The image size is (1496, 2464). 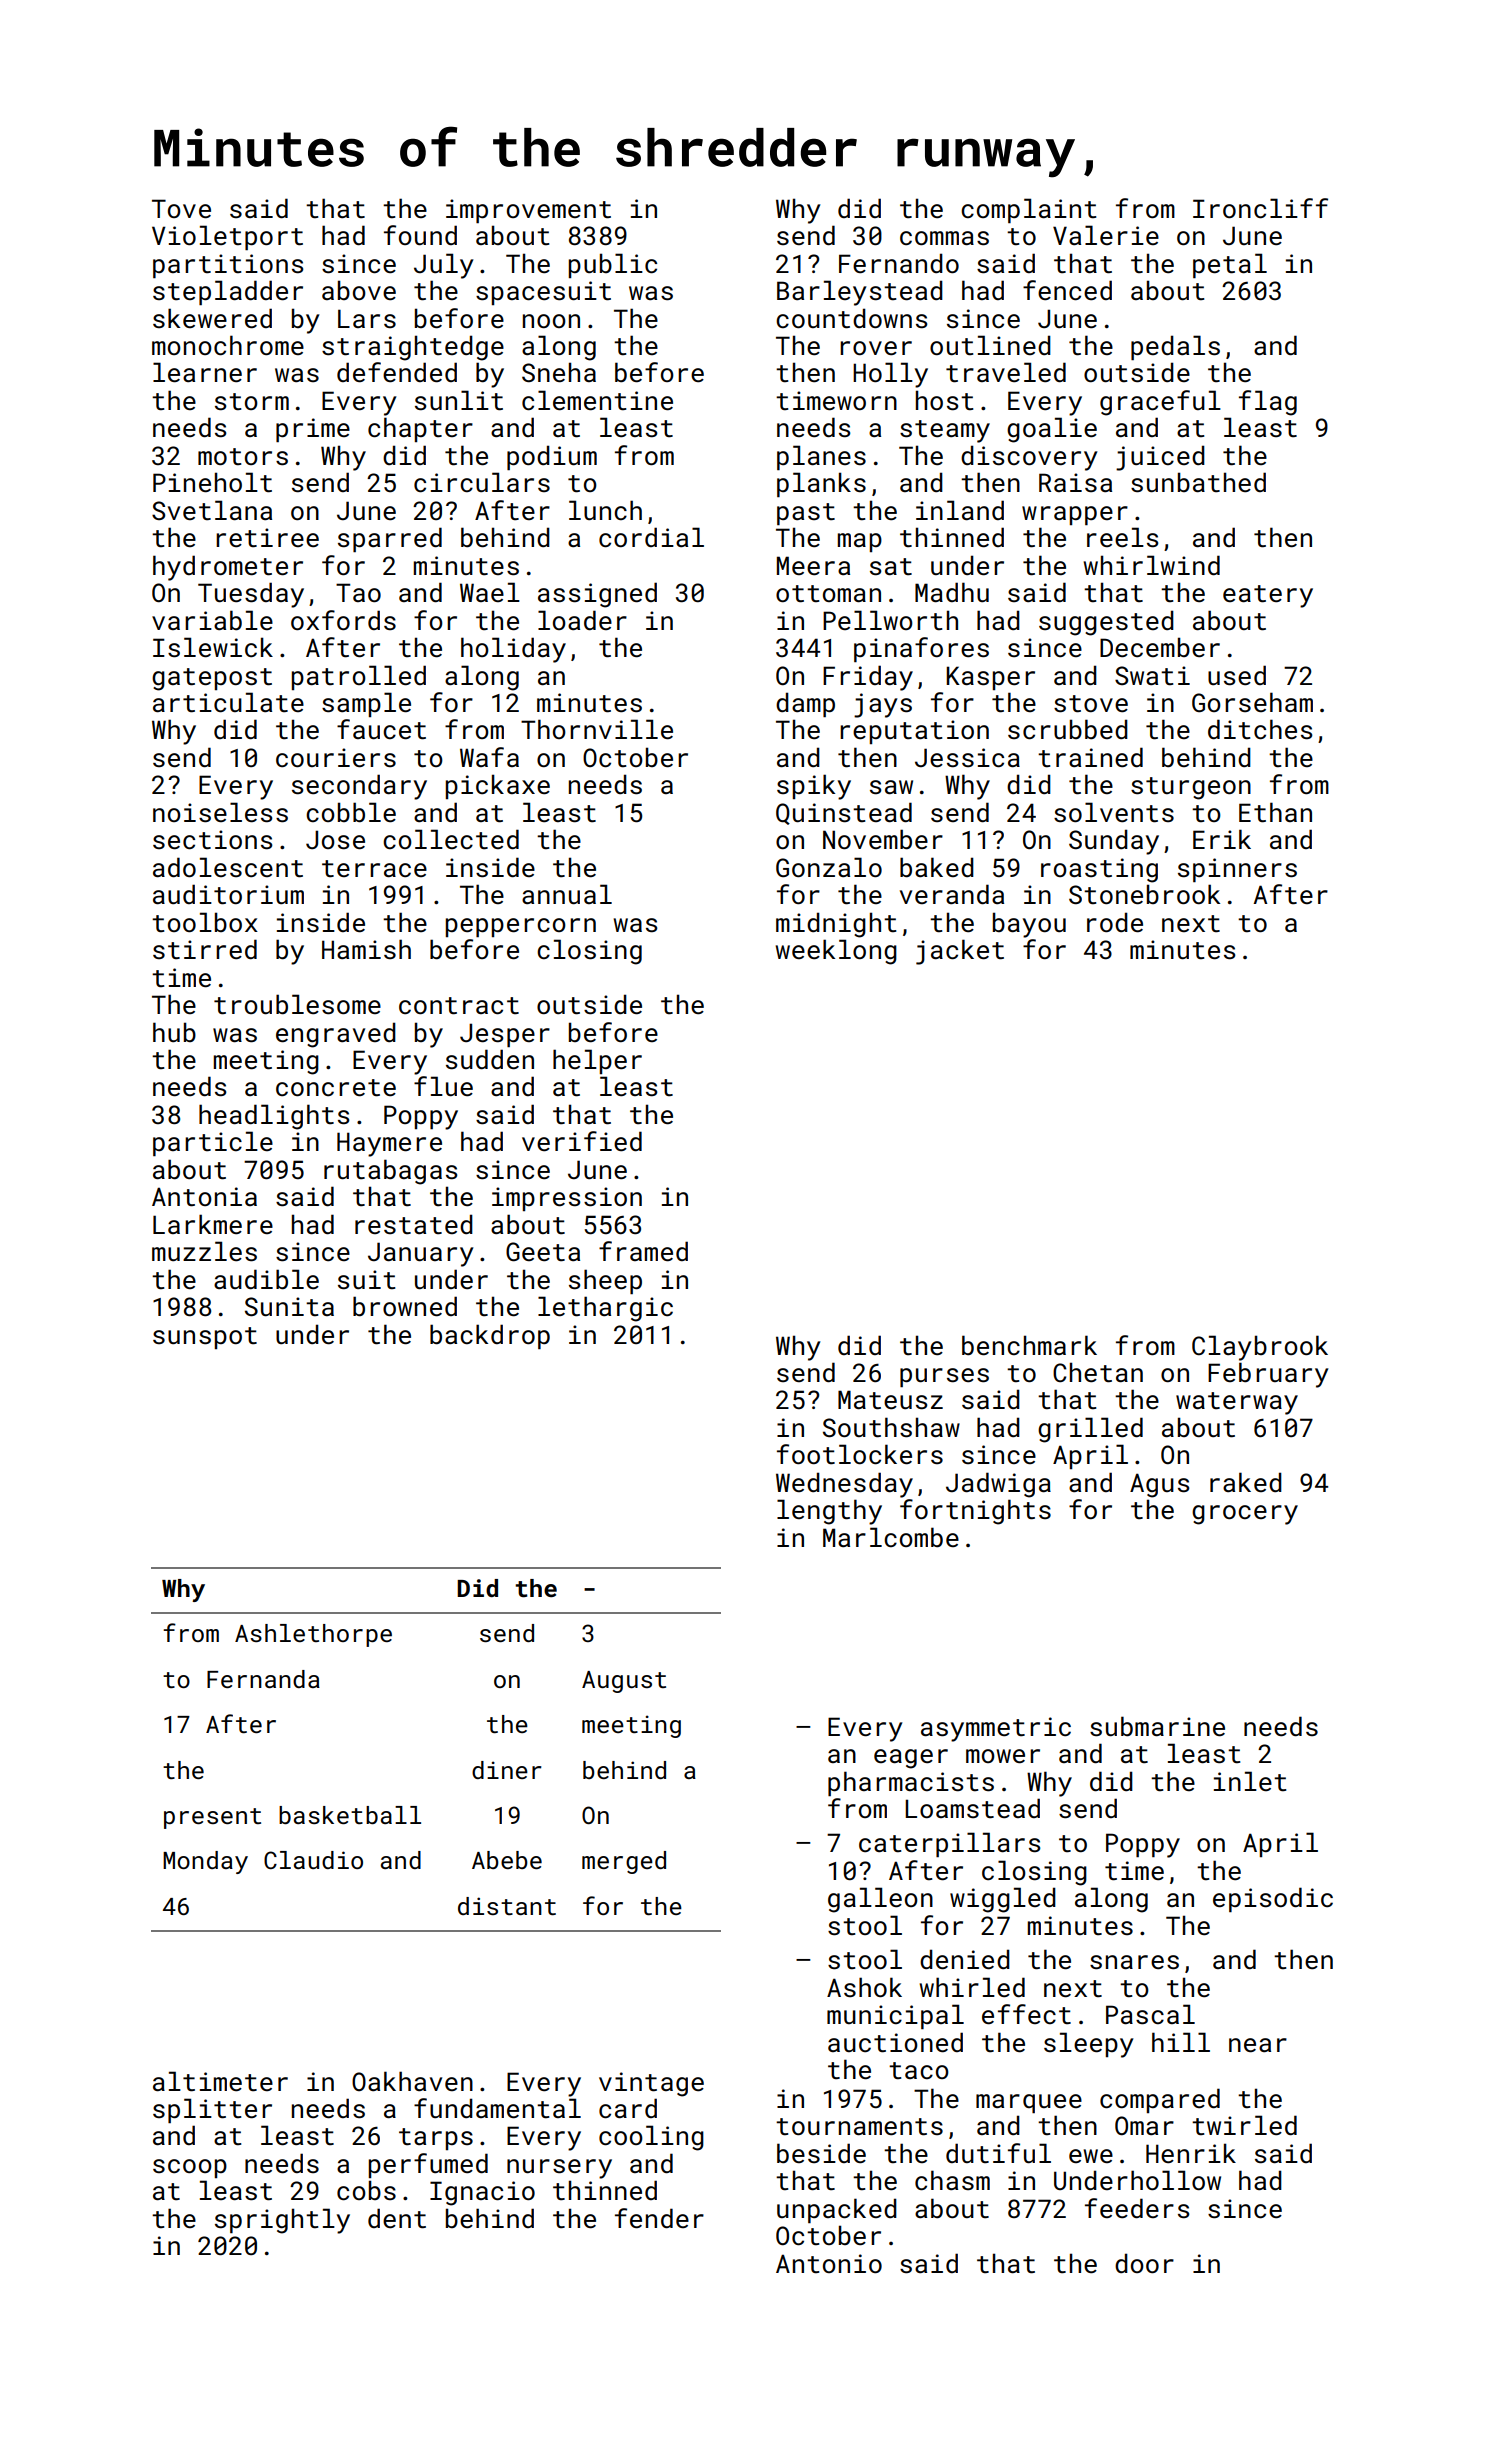 What do you see at coordinates (313, 1635) in the screenshot?
I see `Ashlethorpe` at bounding box center [313, 1635].
